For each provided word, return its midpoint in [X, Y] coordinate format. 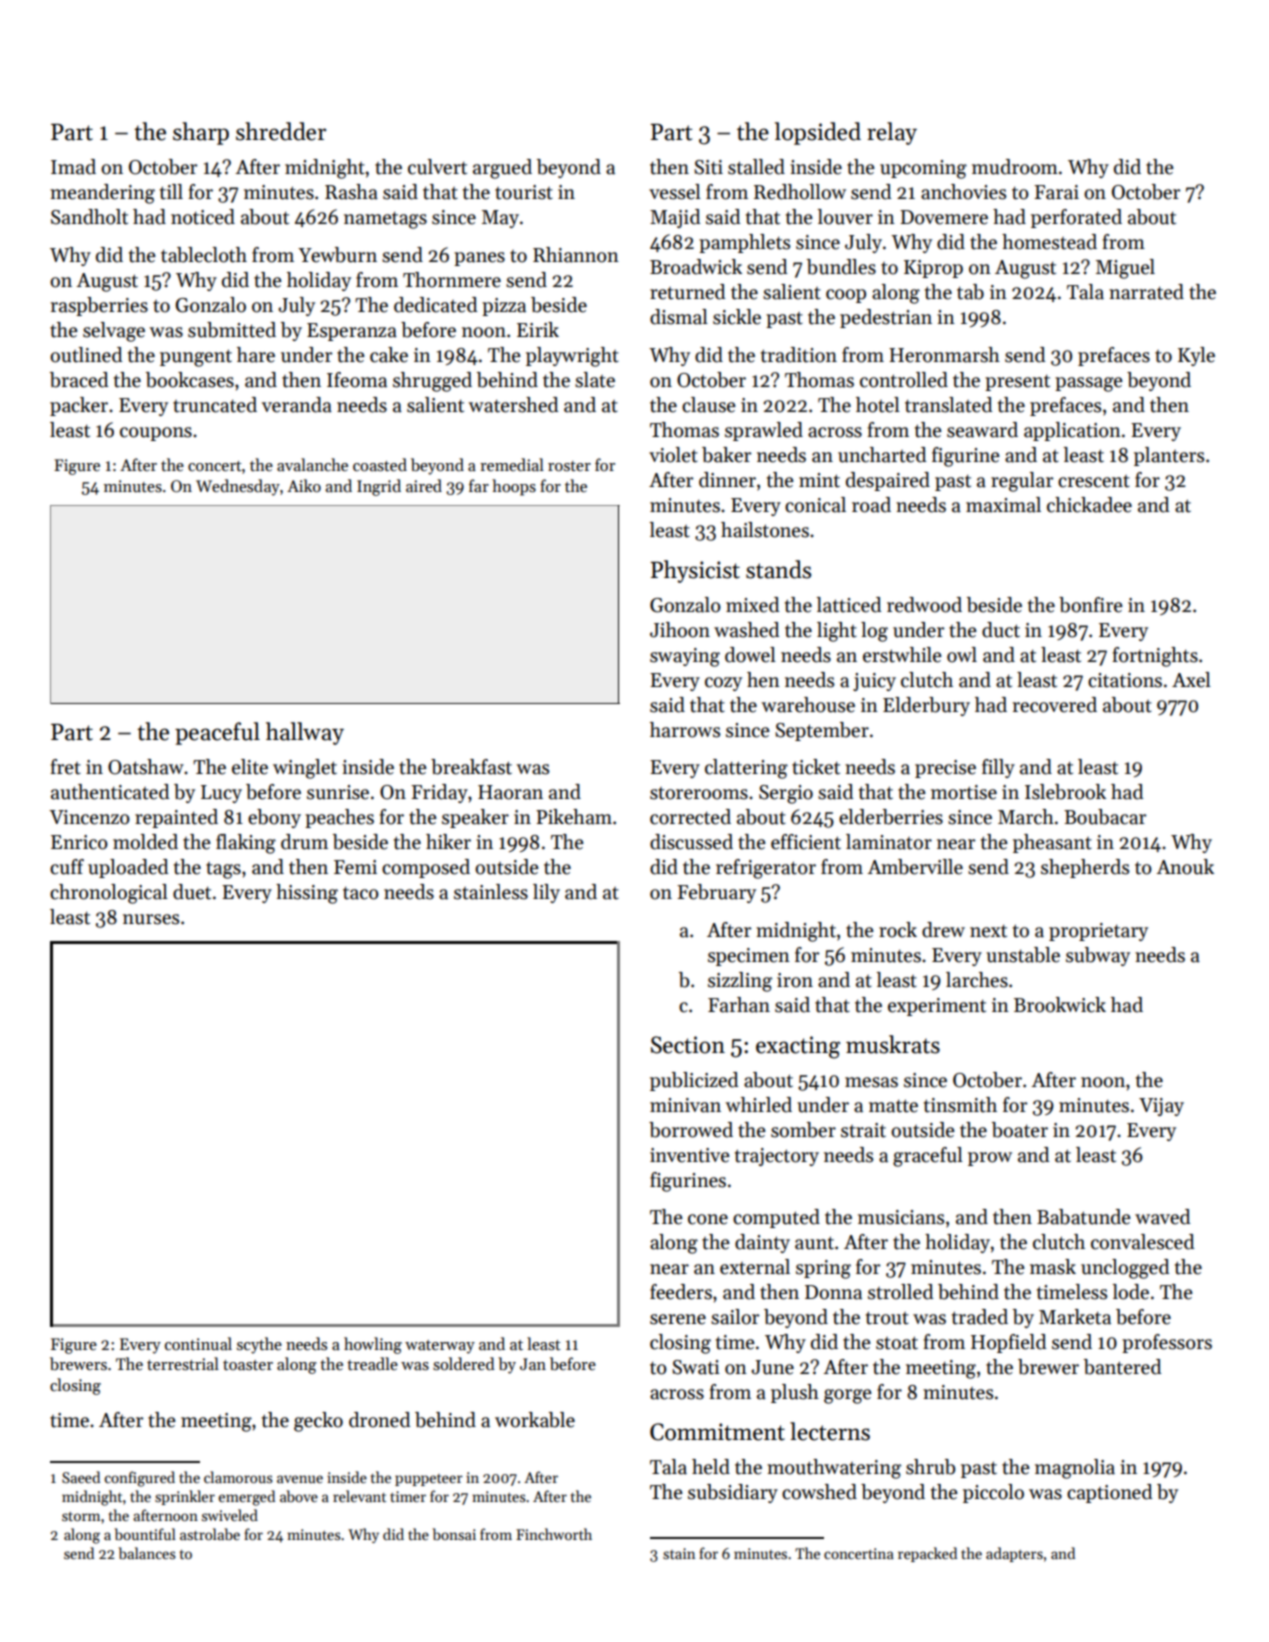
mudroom [1015, 167]
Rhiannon [576, 255]
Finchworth [554, 1534]
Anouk [1185, 867]
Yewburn [337, 255]
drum [304, 842]
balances [147, 1553]
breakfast [471, 767]
